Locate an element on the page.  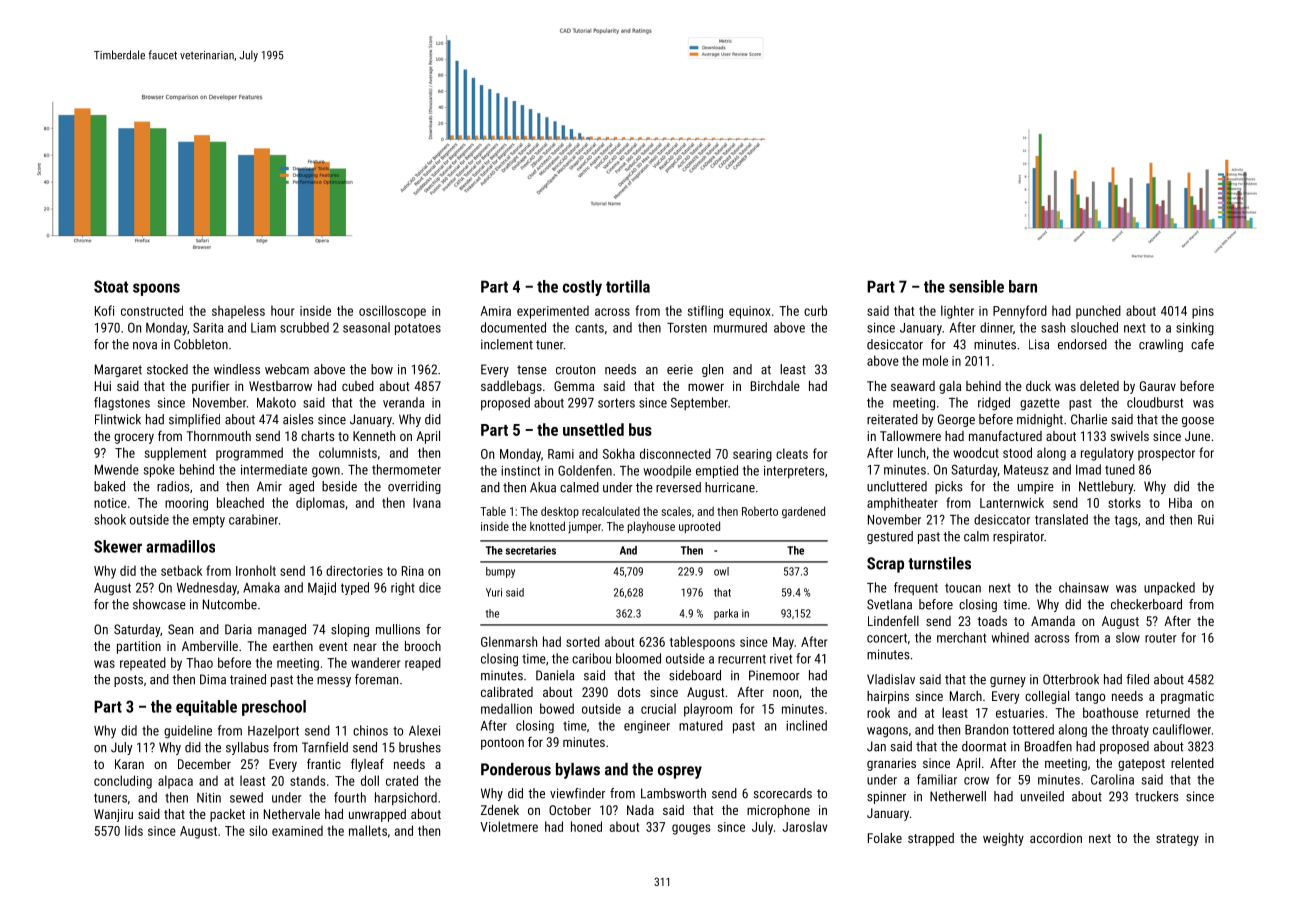
Amanda is located at coordinates (1053, 621).
